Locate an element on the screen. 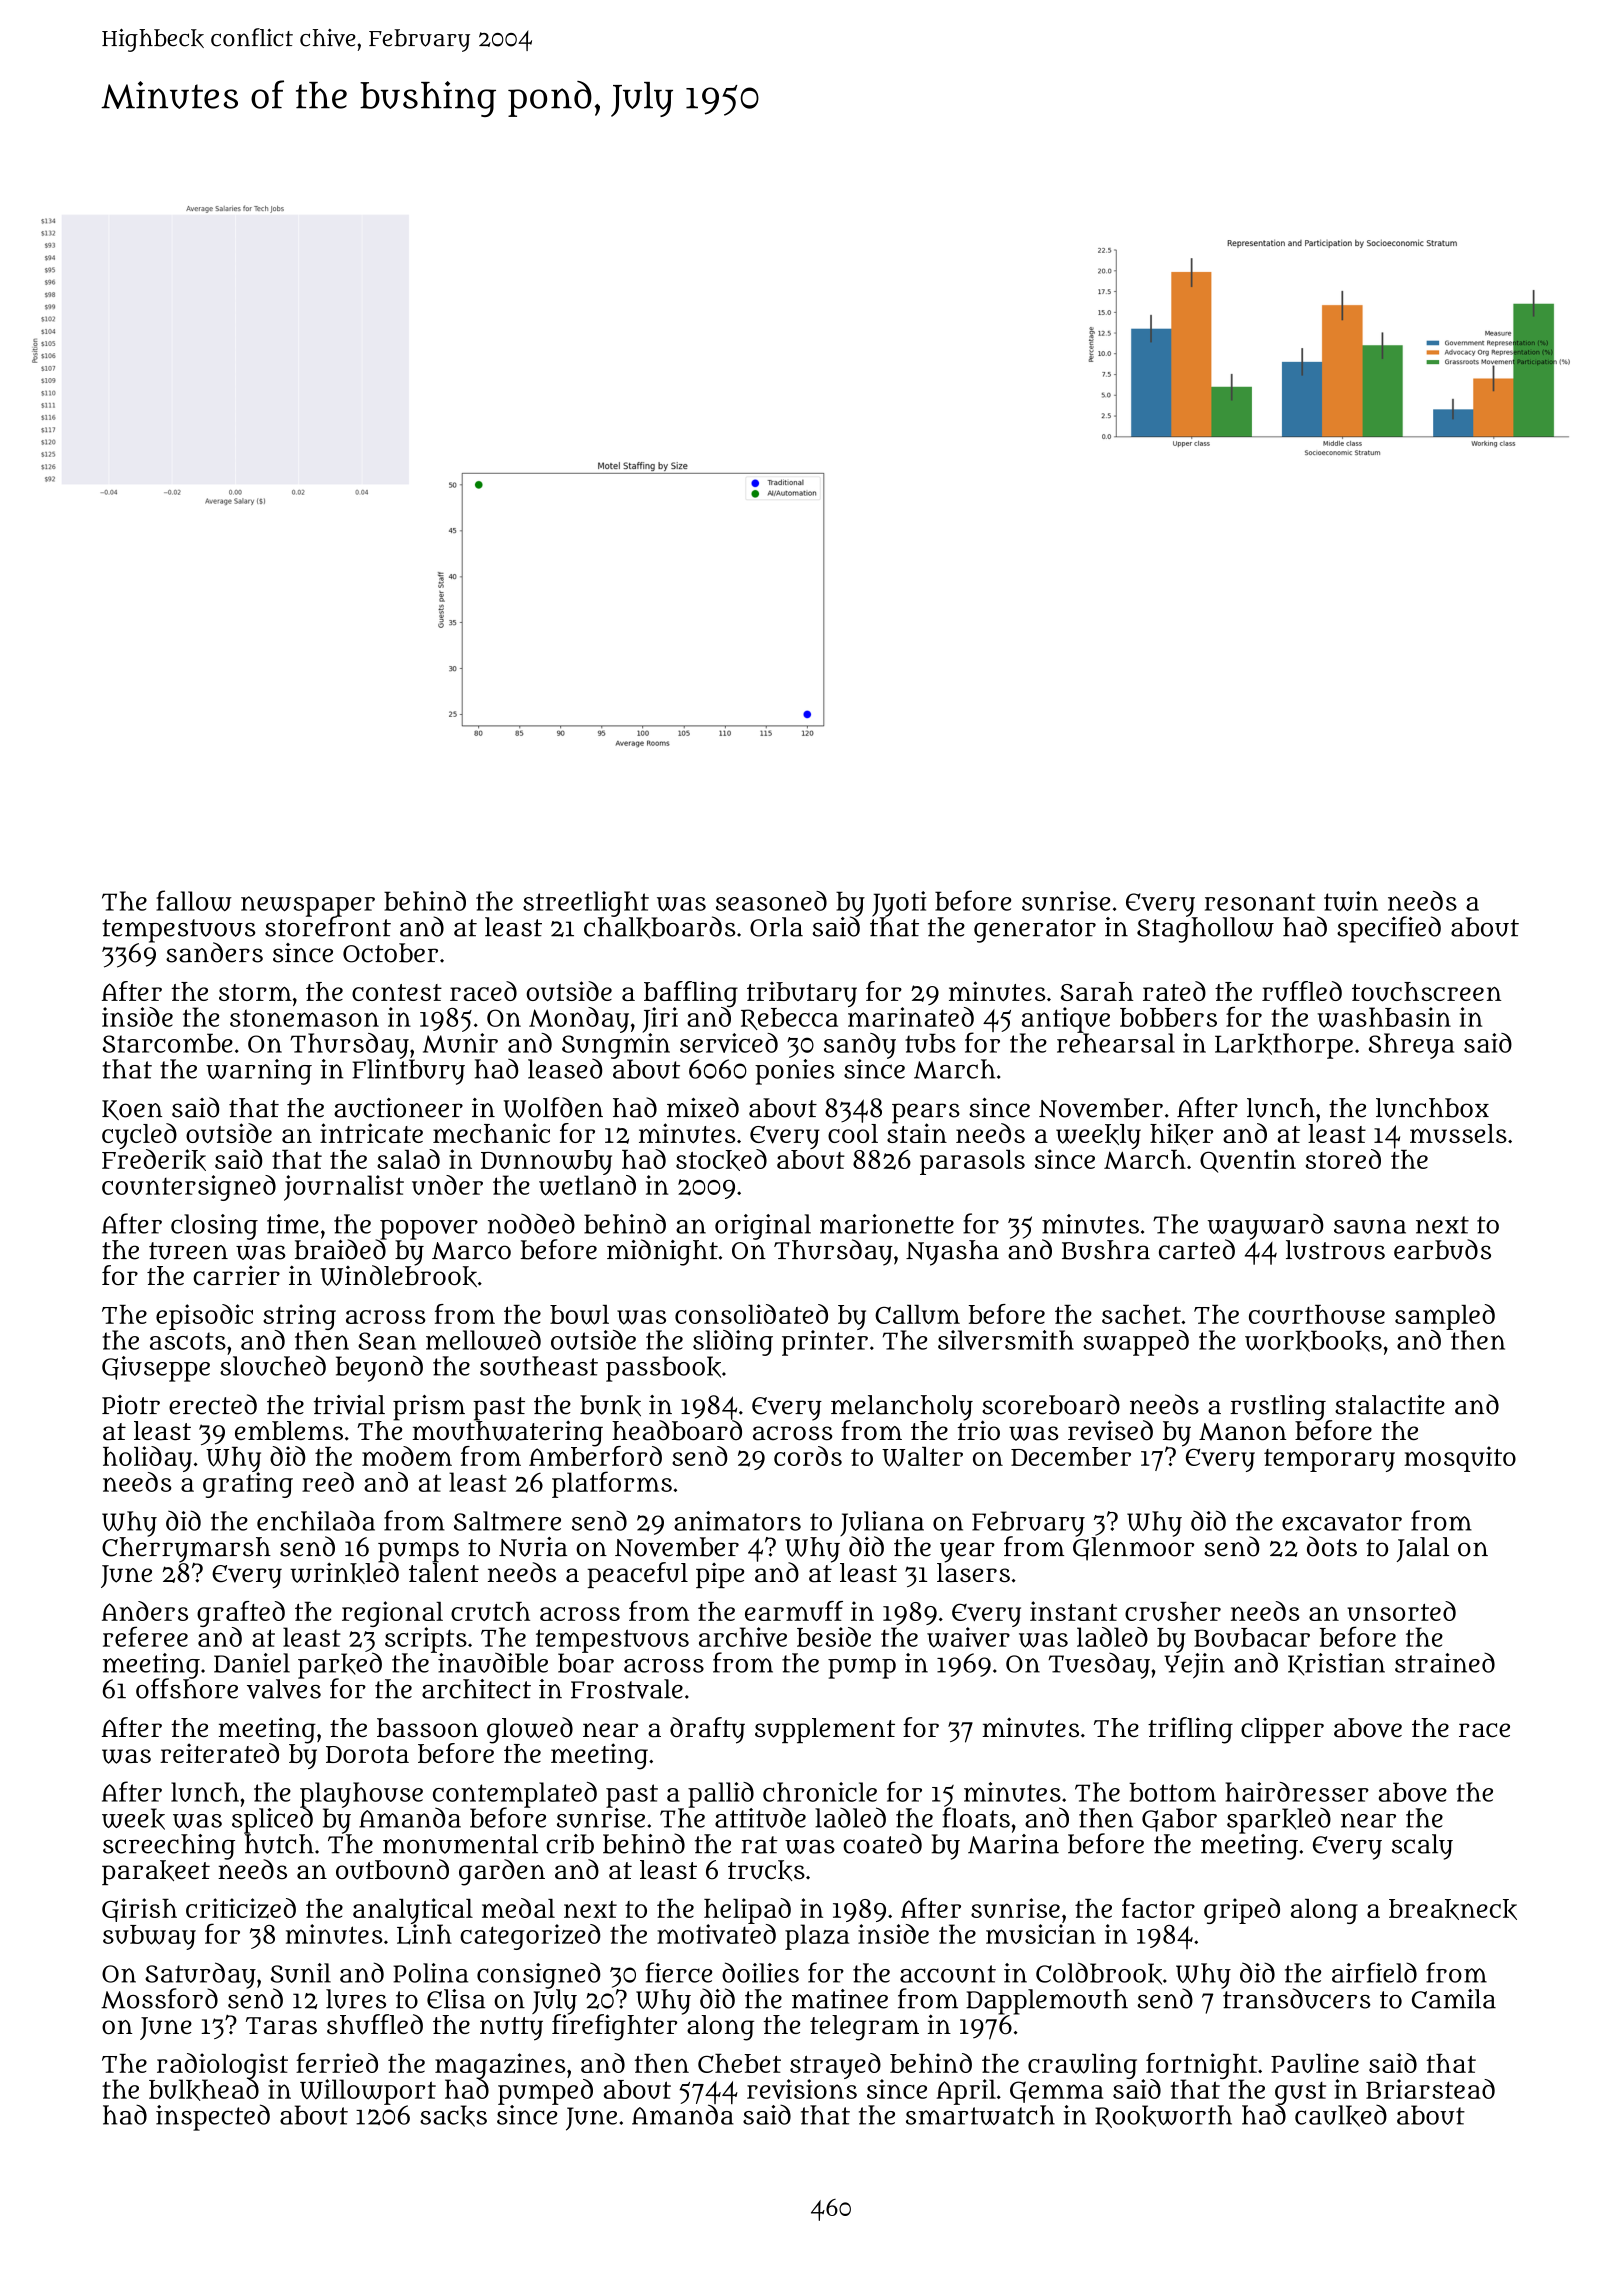 This screenshot has width=1620, height=2292. trivial is located at coordinates (349, 1405).
